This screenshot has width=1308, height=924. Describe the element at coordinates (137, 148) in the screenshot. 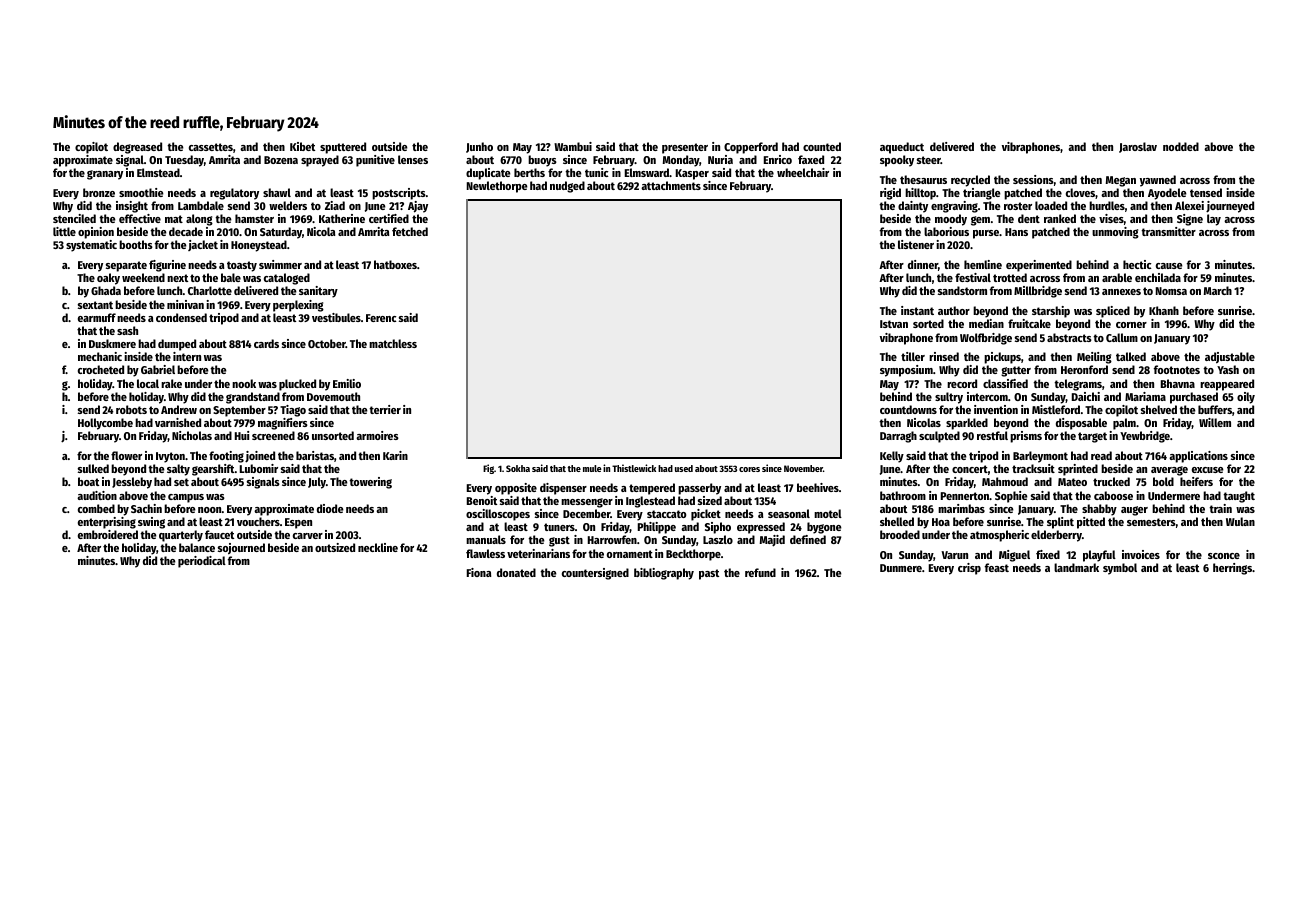

I see `degreased` at that location.
